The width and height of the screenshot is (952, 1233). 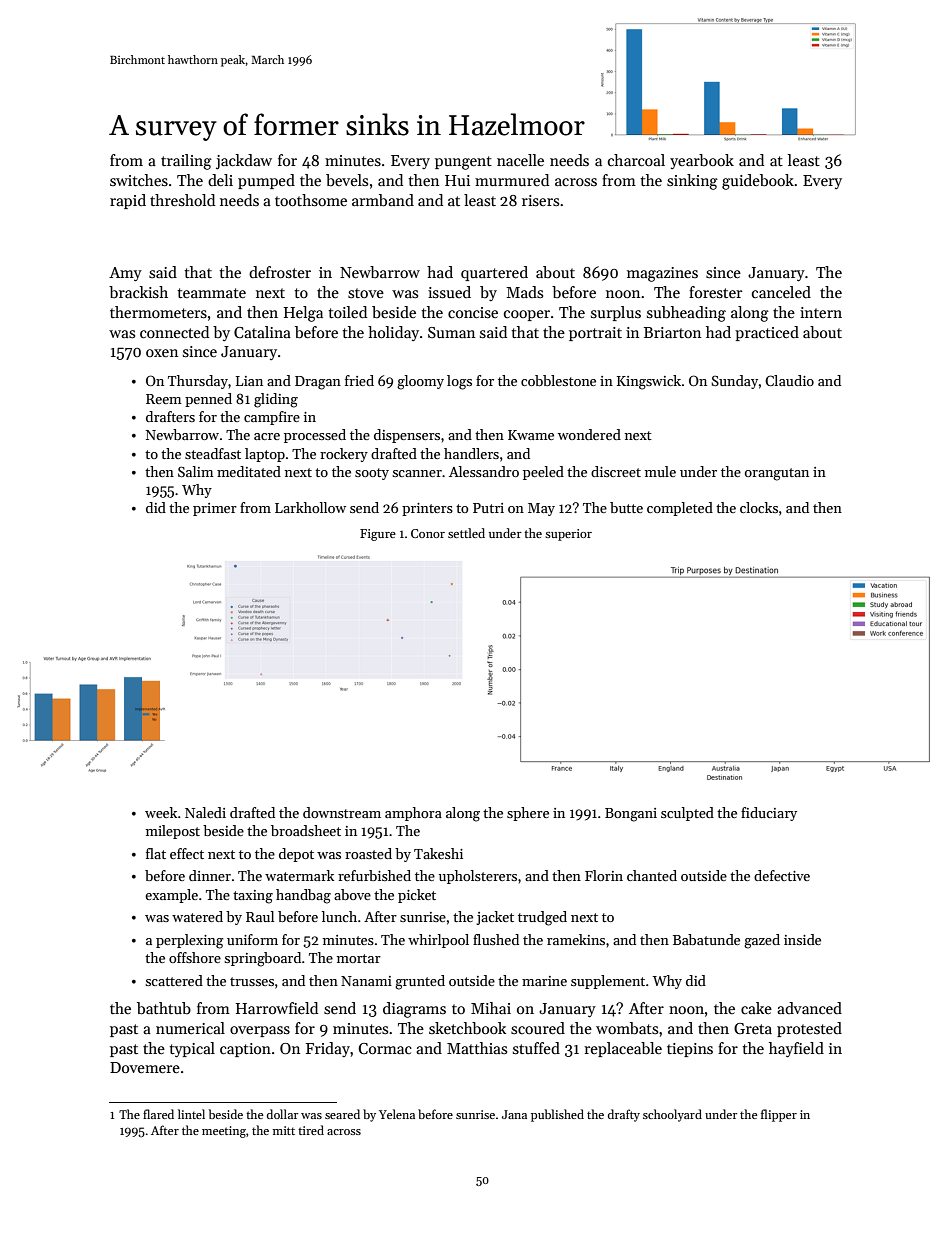 What do you see at coordinates (662, 274) in the screenshot?
I see `magazines` at bounding box center [662, 274].
